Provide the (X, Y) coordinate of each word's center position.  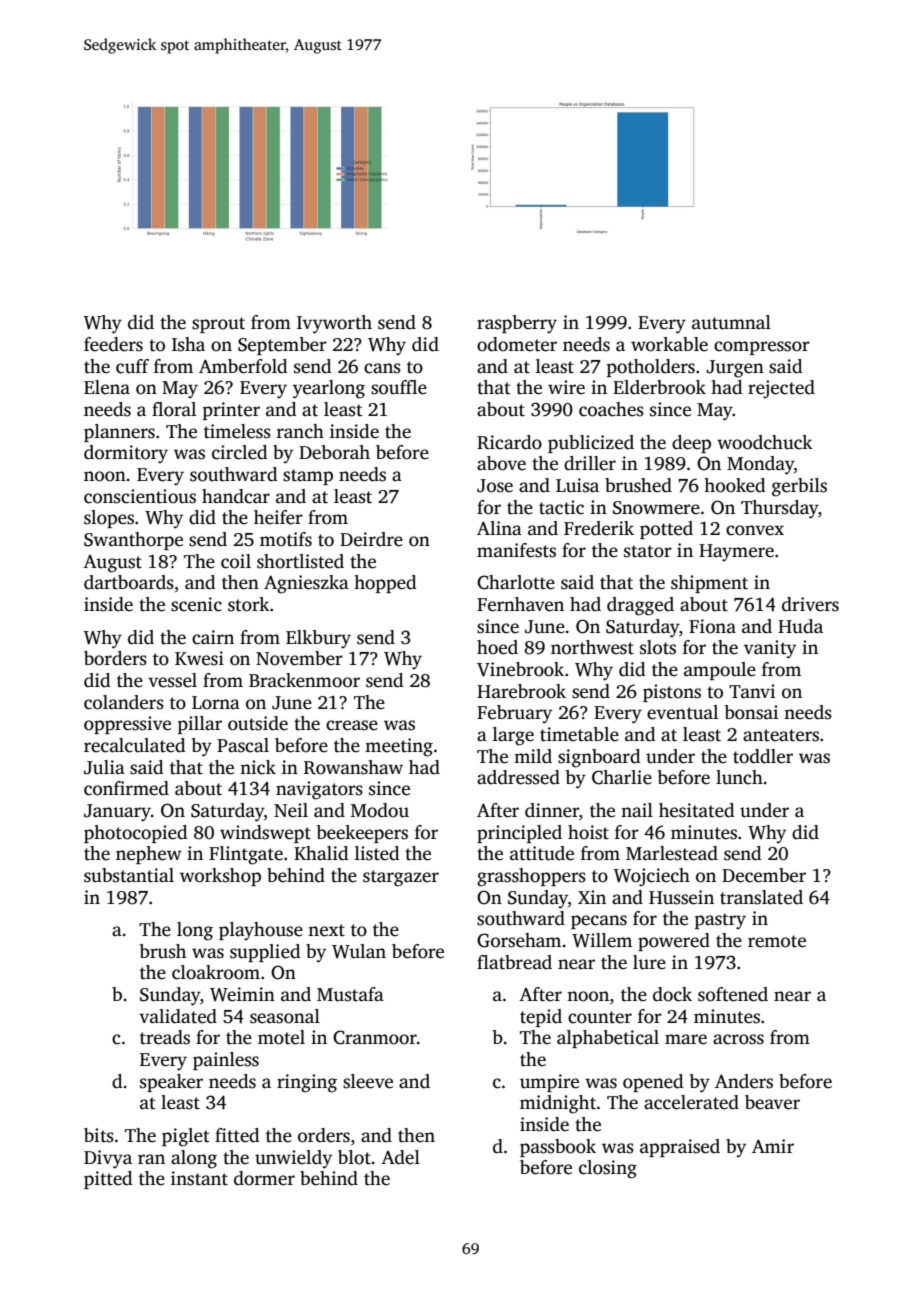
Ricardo (509, 442)
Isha (188, 344)
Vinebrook (520, 669)
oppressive (127, 725)
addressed (518, 777)
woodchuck (765, 442)
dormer (264, 1178)
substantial (129, 875)
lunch (739, 777)
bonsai (751, 712)
